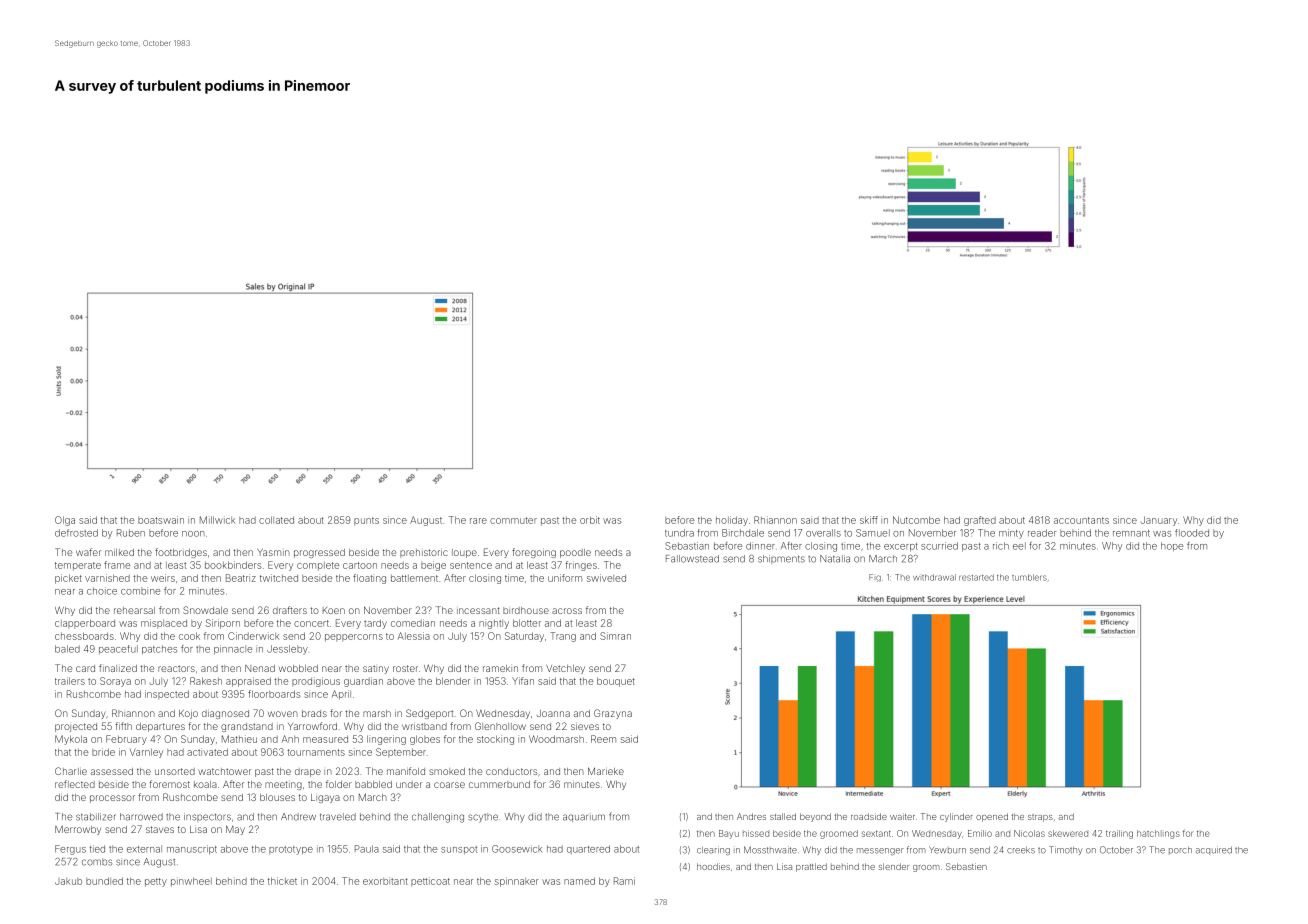 This screenshot has width=1308, height=924. What do you see at coordinates (613, 714) in the screenshot?
I see `Grazyna` at bounding box center [613, 714].
